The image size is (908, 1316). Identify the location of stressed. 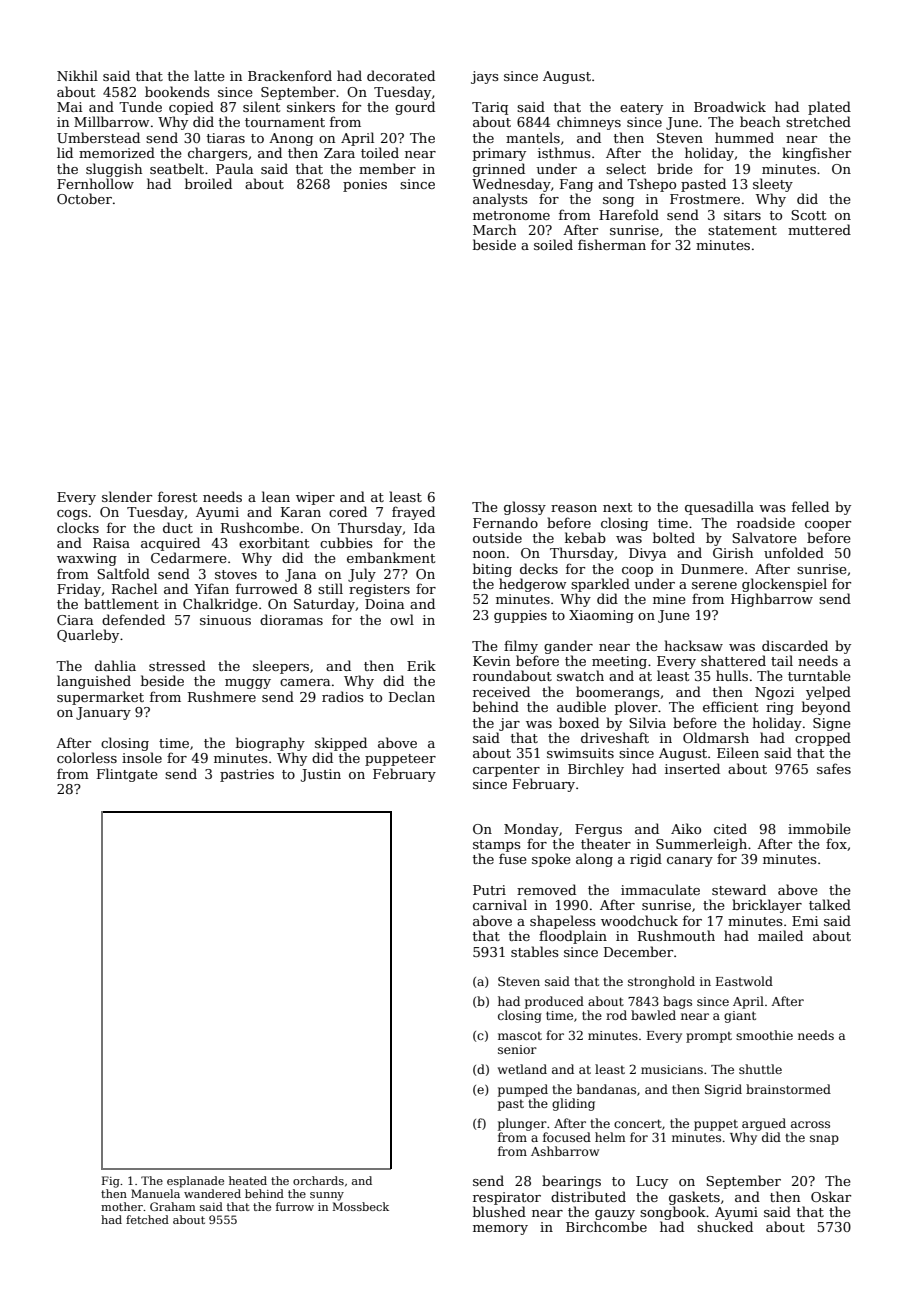
(177, 665).
